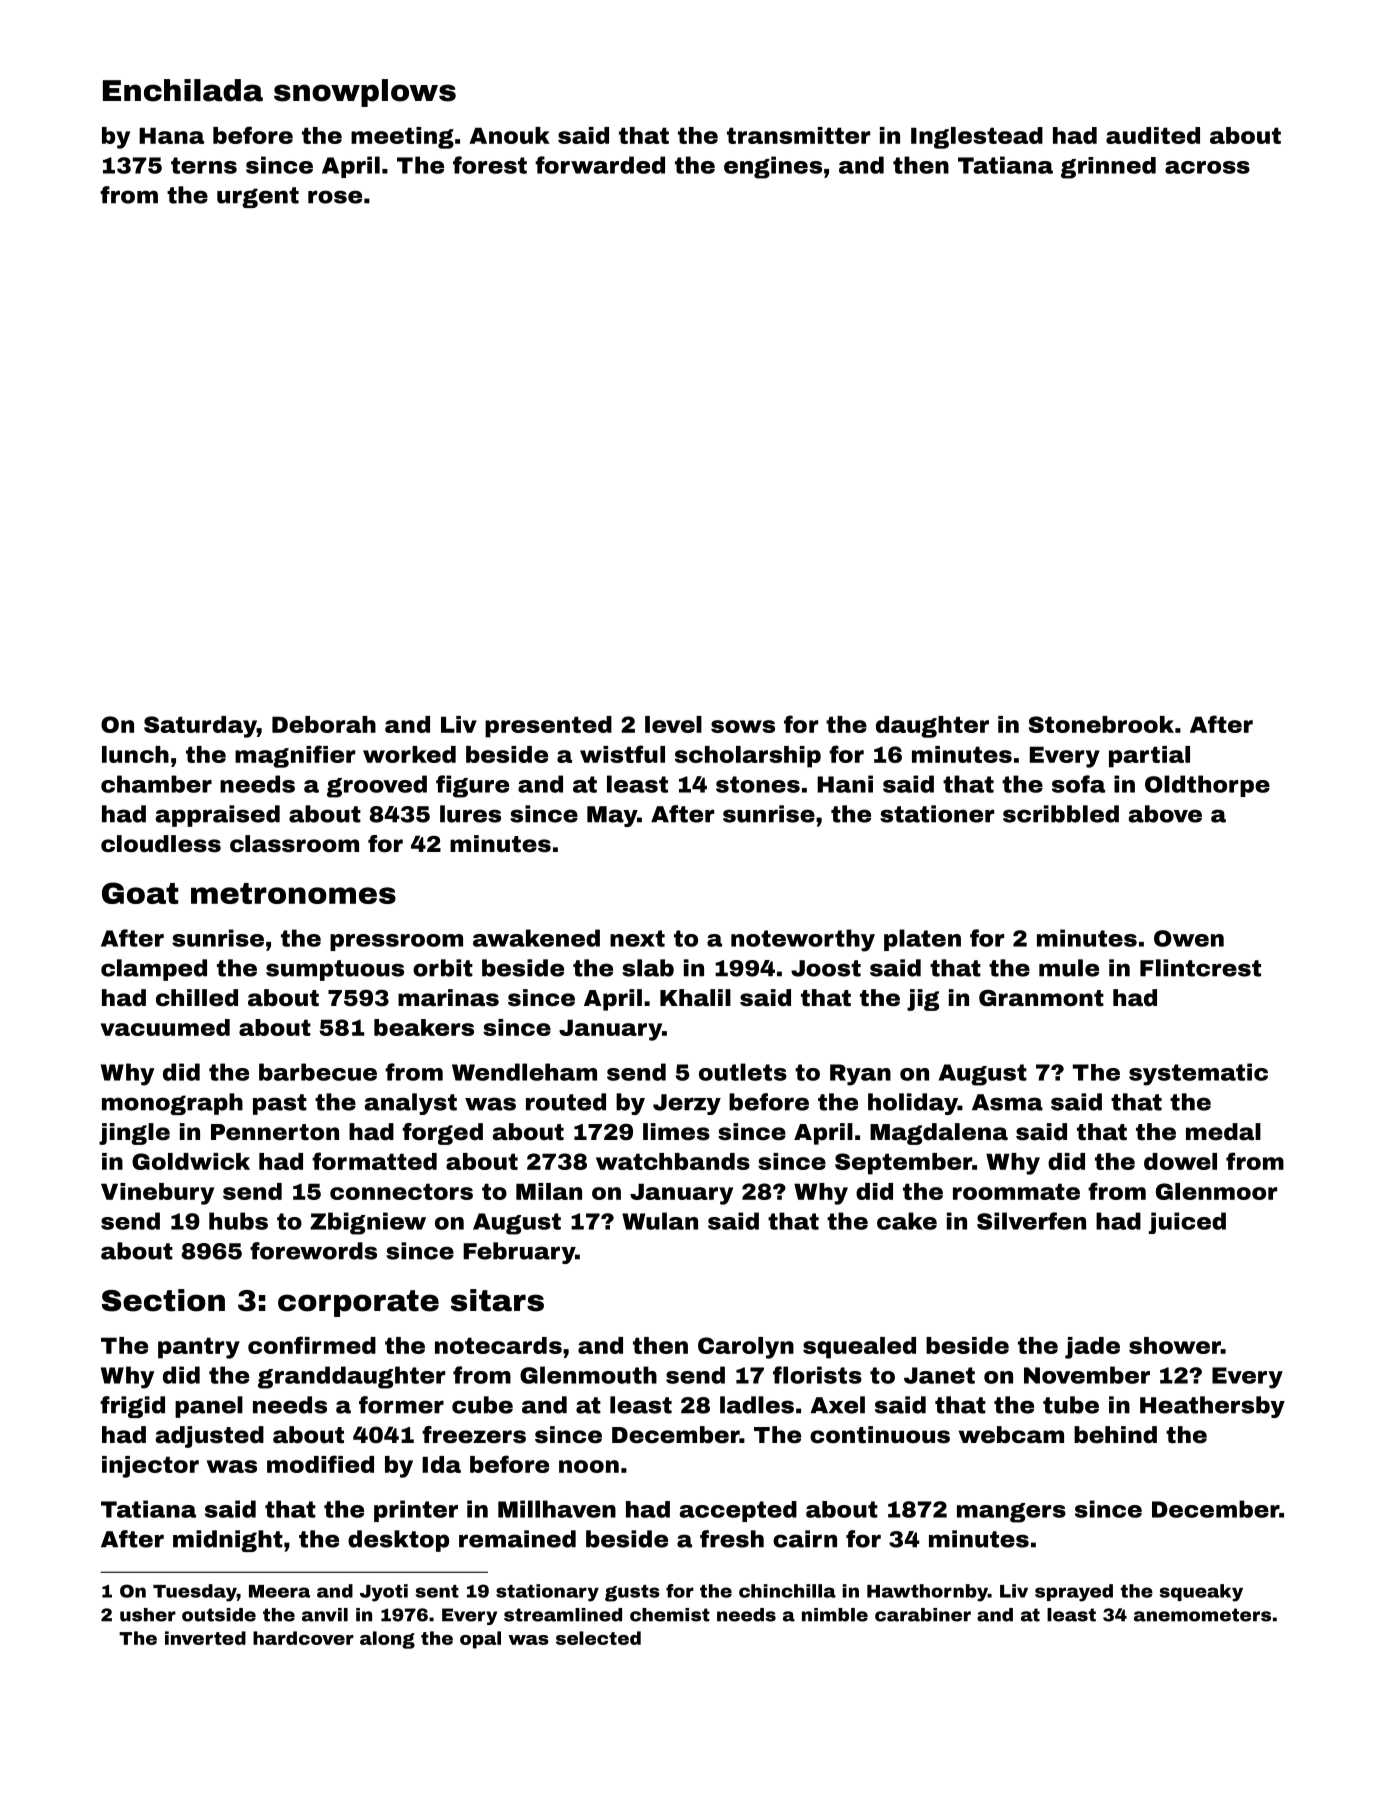 The height and width of the screenshot is (1798, 1389). I want to click on platen, so click(922, 940).
